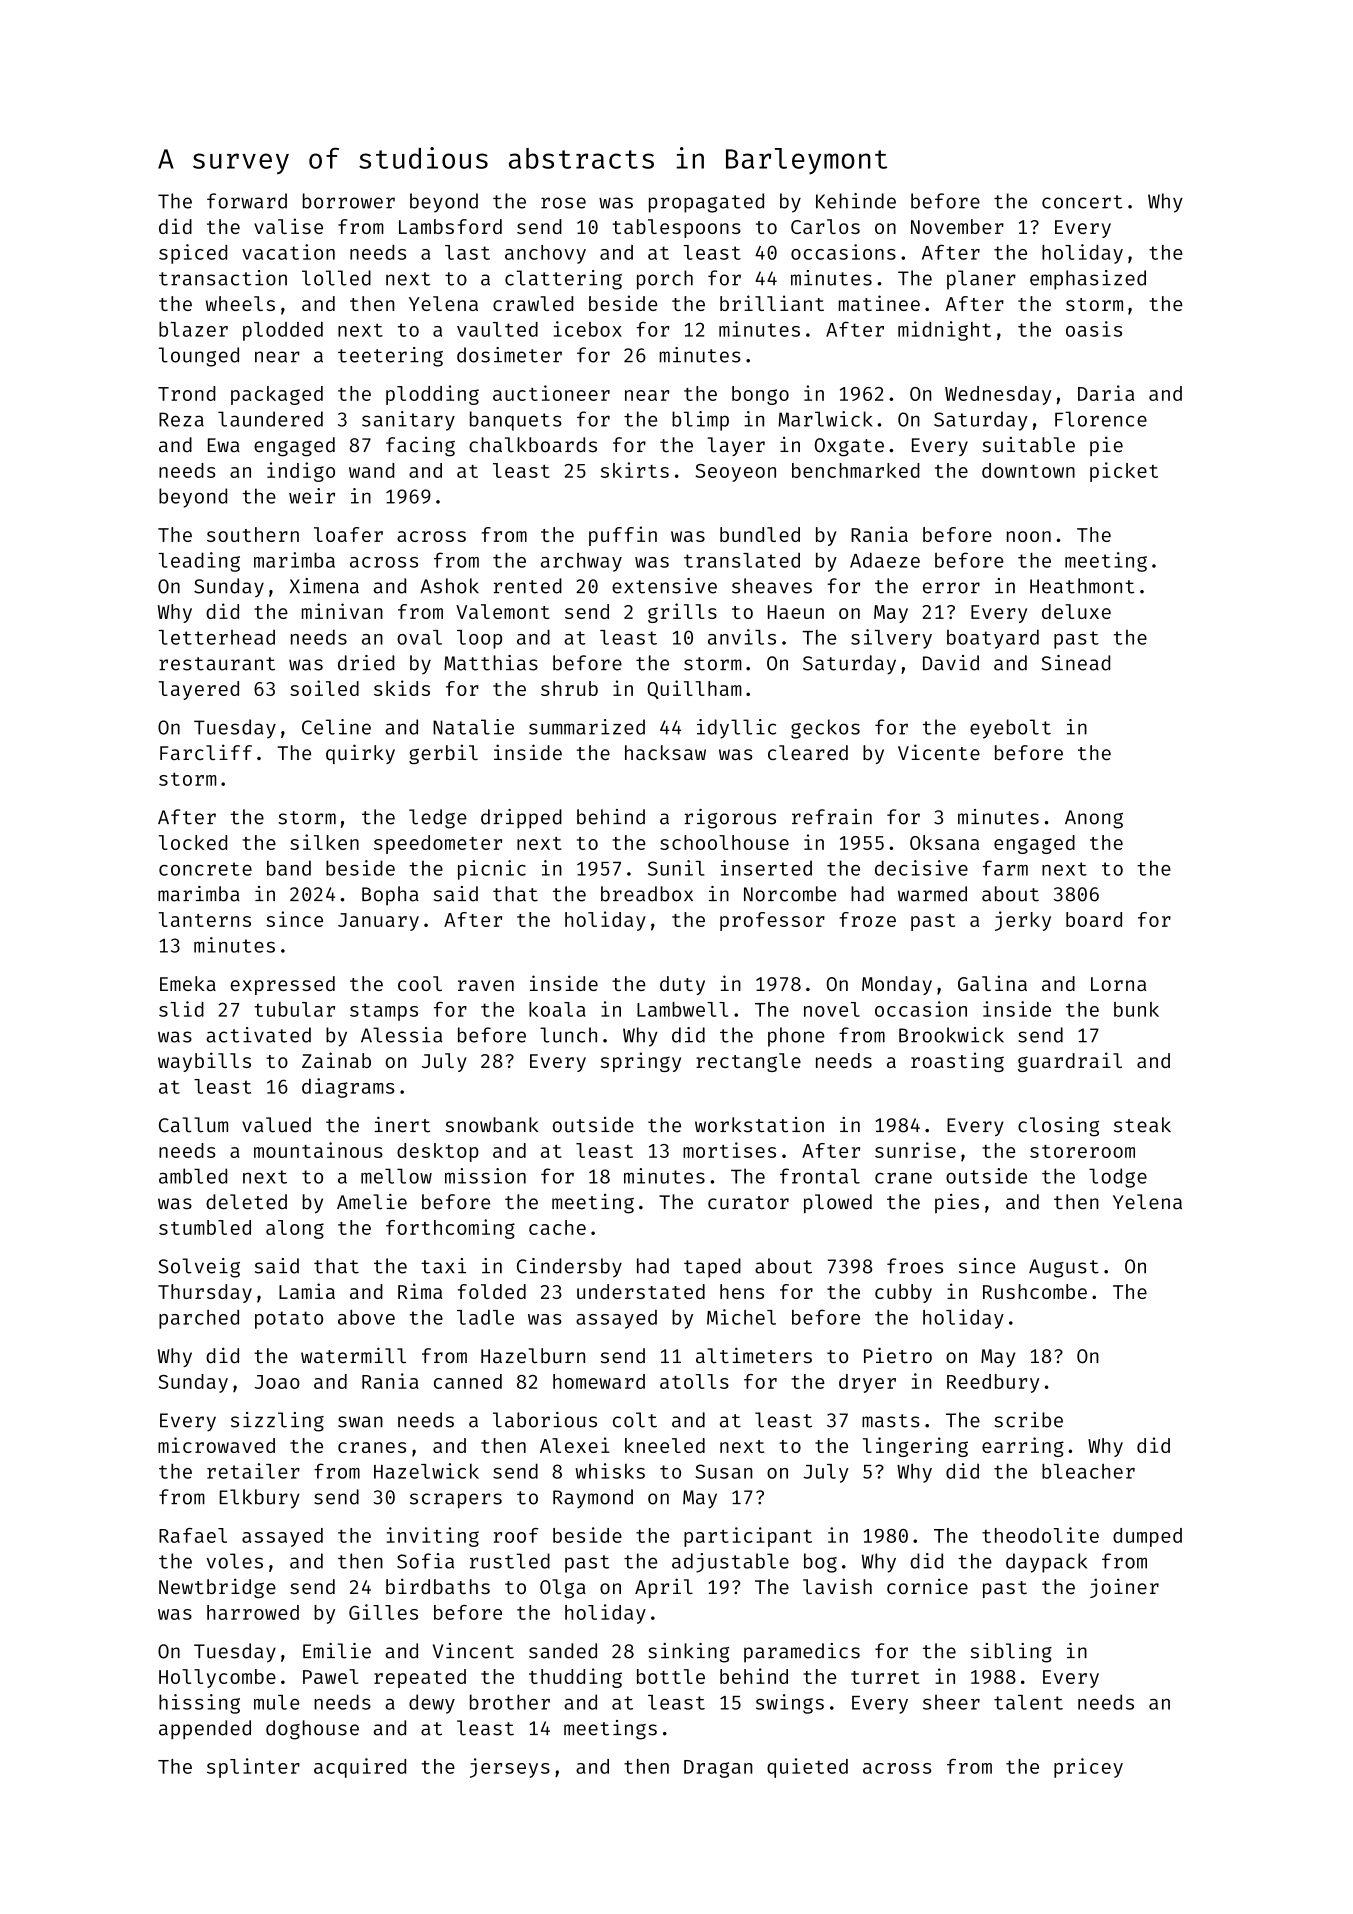 Image resolution: width=1353 pixels, height=1914 pixels. What do you see at coordinates (856, 201) in the image?
I see `Kehinde` at bounding box center [856, 201].
